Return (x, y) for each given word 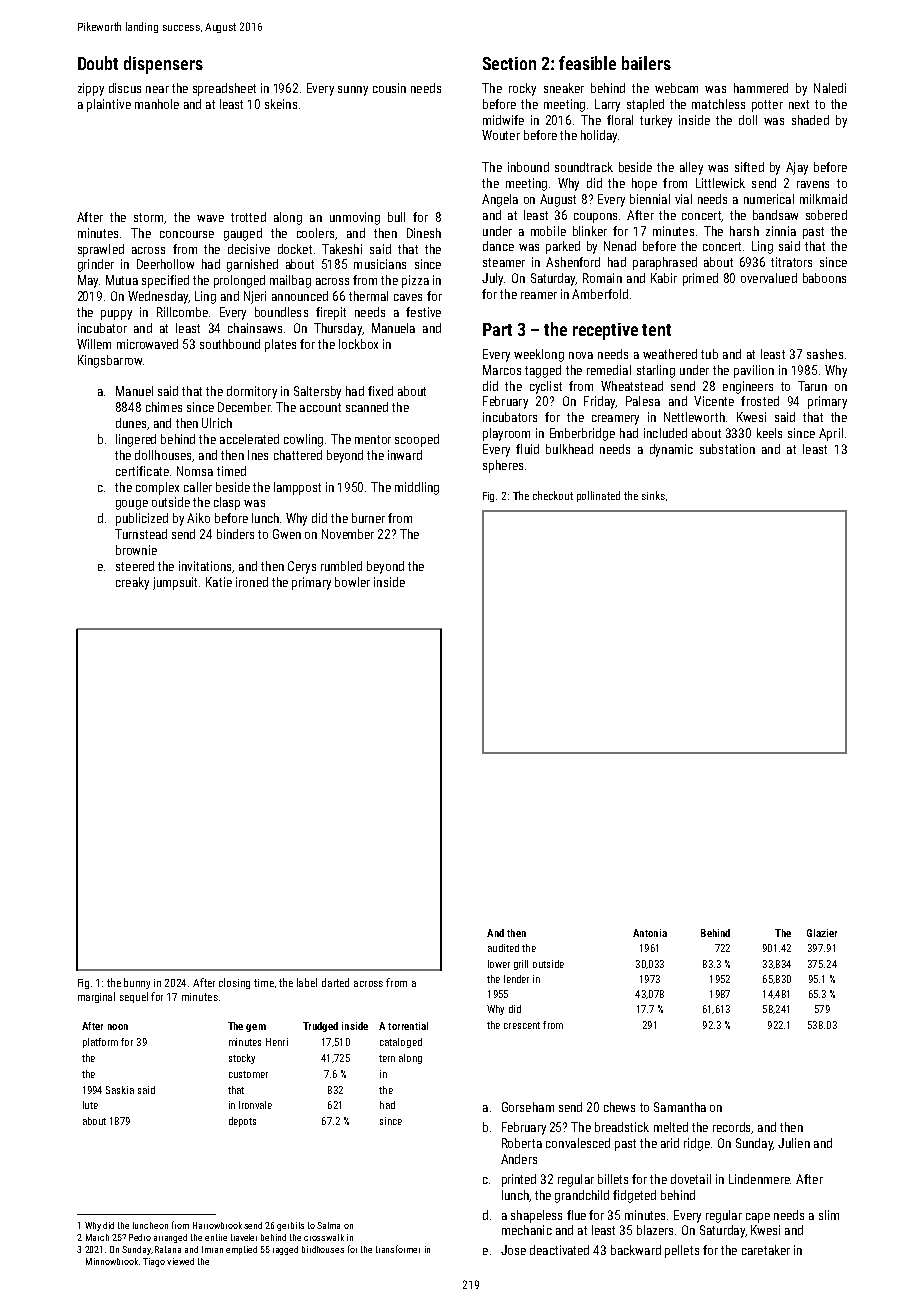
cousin (389, 88)
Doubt (98, 63)
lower (499, 964)
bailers (646, 63)
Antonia (650, 933)
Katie (219, 582)
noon (118, 1027)
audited (503, 948)
